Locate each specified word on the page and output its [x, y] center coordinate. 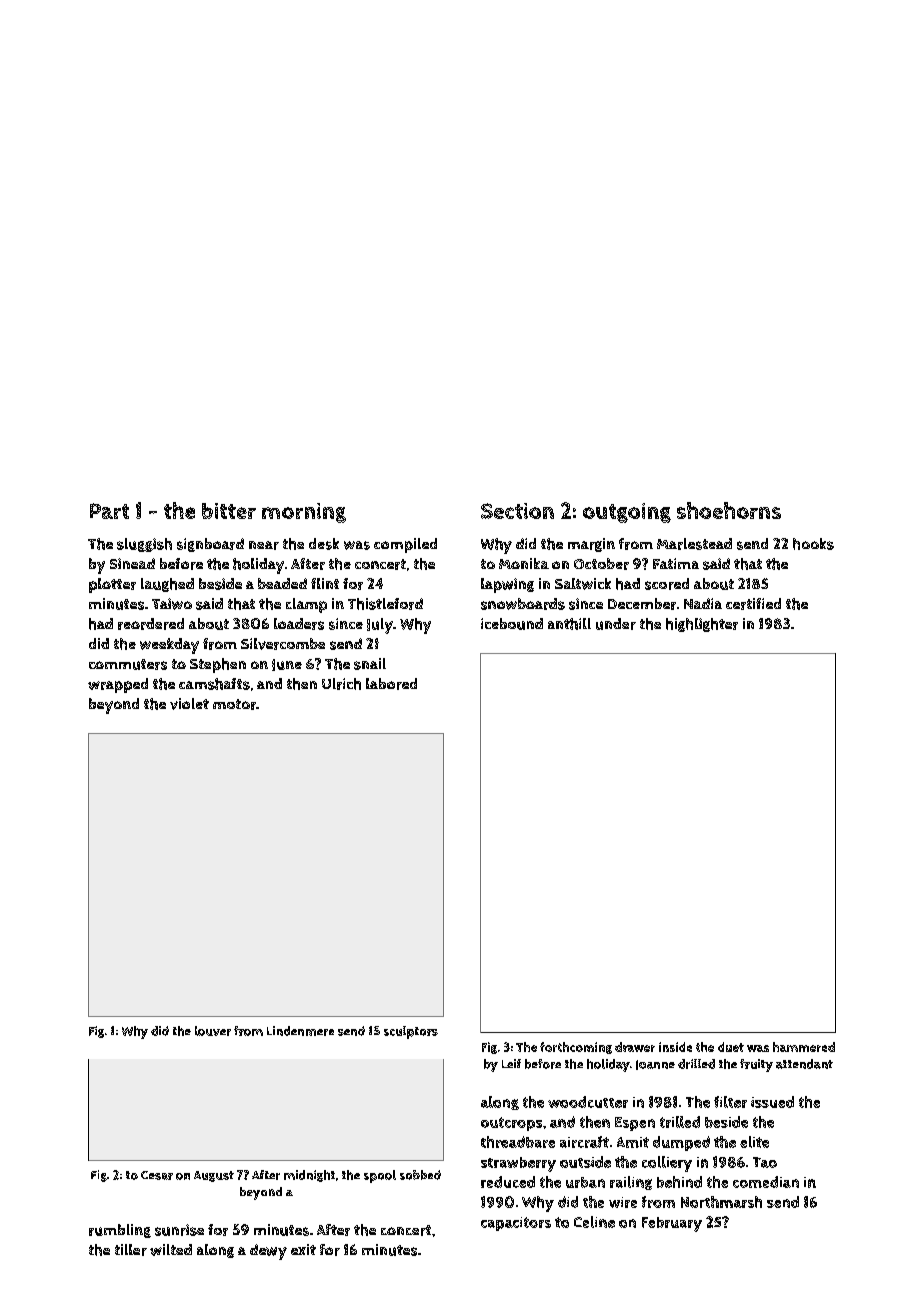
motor [234, 704]
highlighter [702, 625]
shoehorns [729, 510]
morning [304, 513]
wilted [171, 1250]
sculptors [411, 1032]
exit [303, 1249]
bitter [229, 511]
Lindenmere [300, 1031]
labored [391, 684]
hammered [804, 1047]
